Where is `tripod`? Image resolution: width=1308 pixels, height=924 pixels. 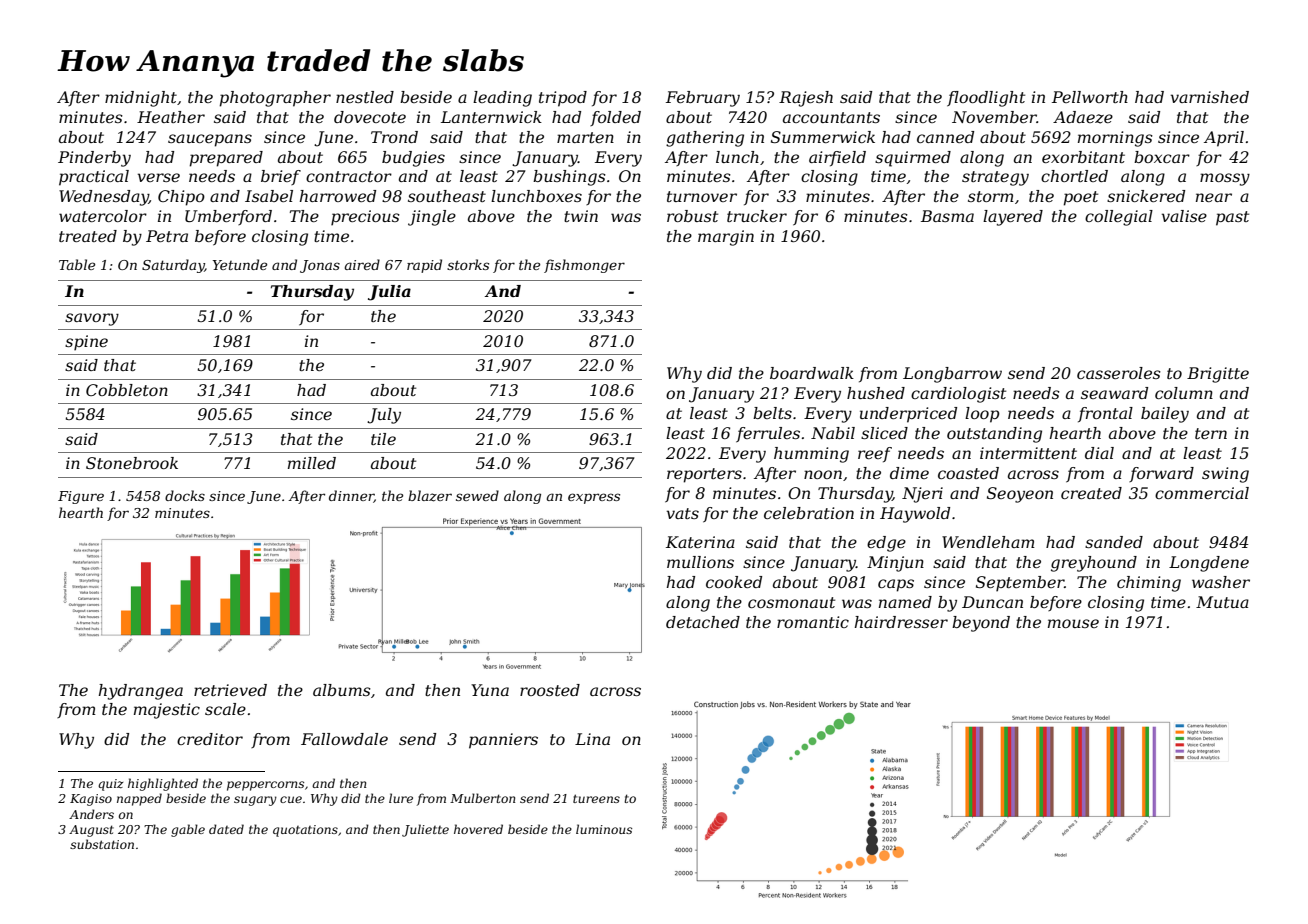 tripod is located at coordinates (563, 99).
